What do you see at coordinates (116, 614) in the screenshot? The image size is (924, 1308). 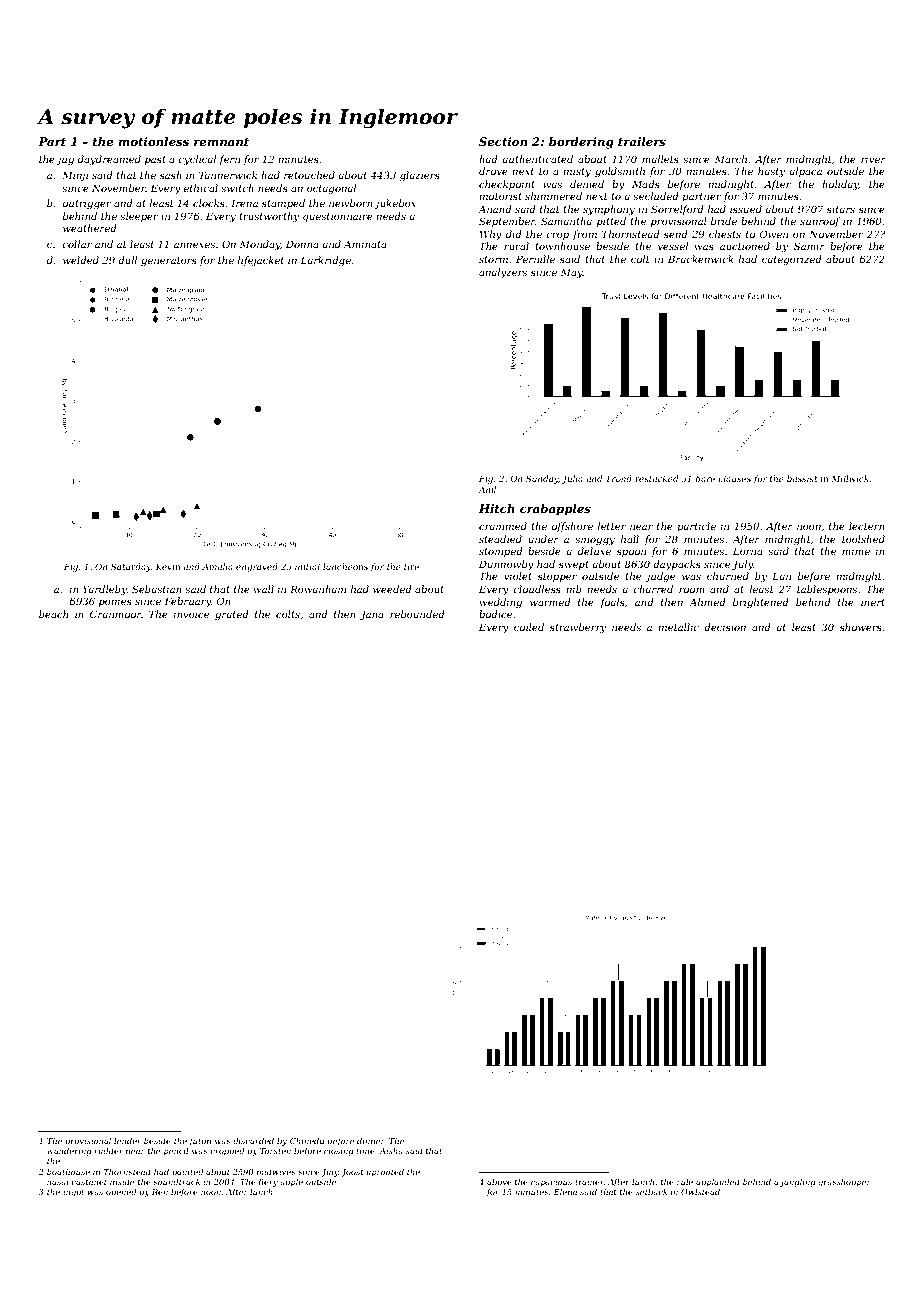 I see `Cranmoor` at bounding box center [116, 614].
